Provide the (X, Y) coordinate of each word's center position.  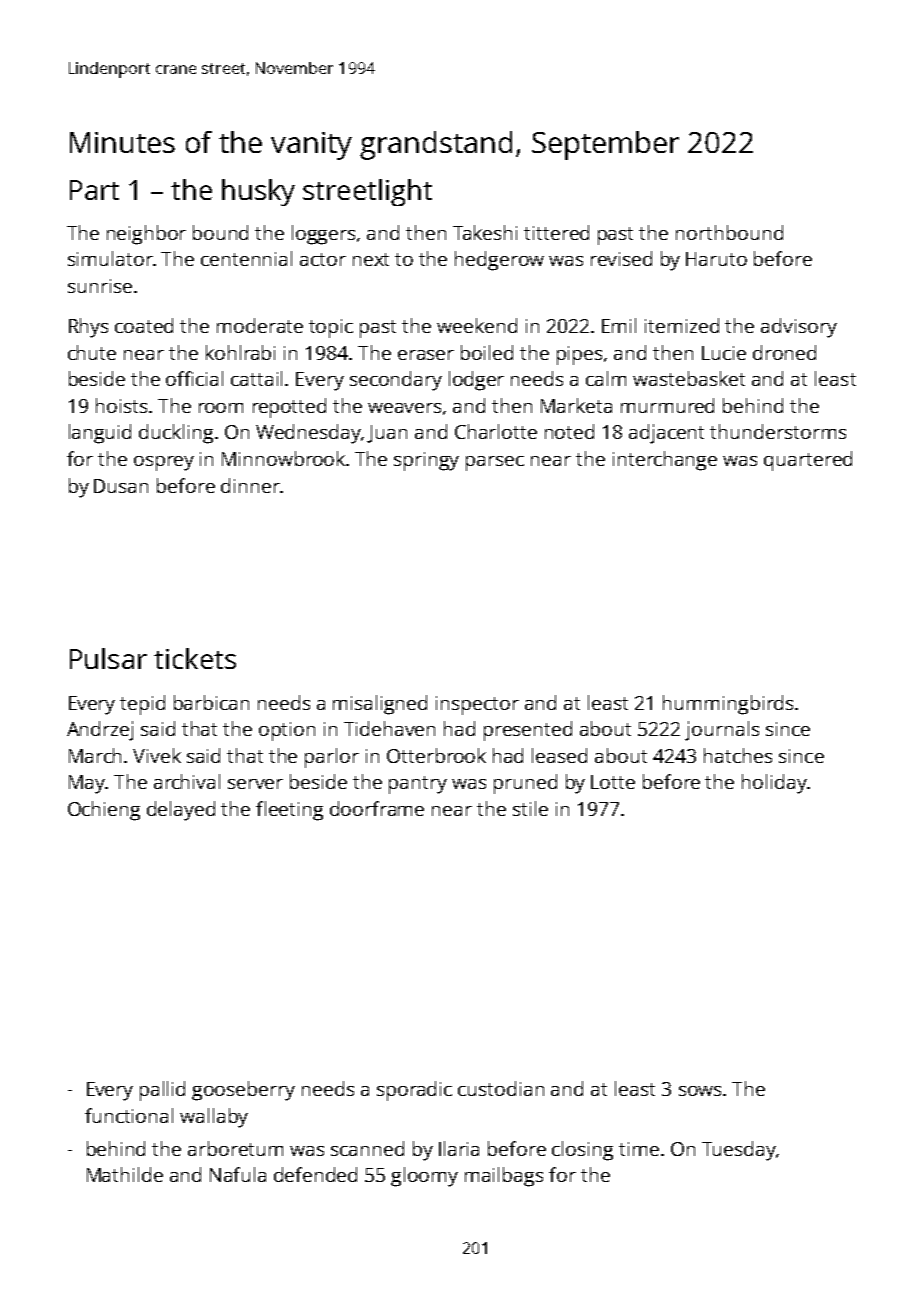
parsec (495, 463)
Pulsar (108, 658)
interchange (665, 461)
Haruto (716, 259)
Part (94, 190)
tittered (556, 232)
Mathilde (125, 1174)
